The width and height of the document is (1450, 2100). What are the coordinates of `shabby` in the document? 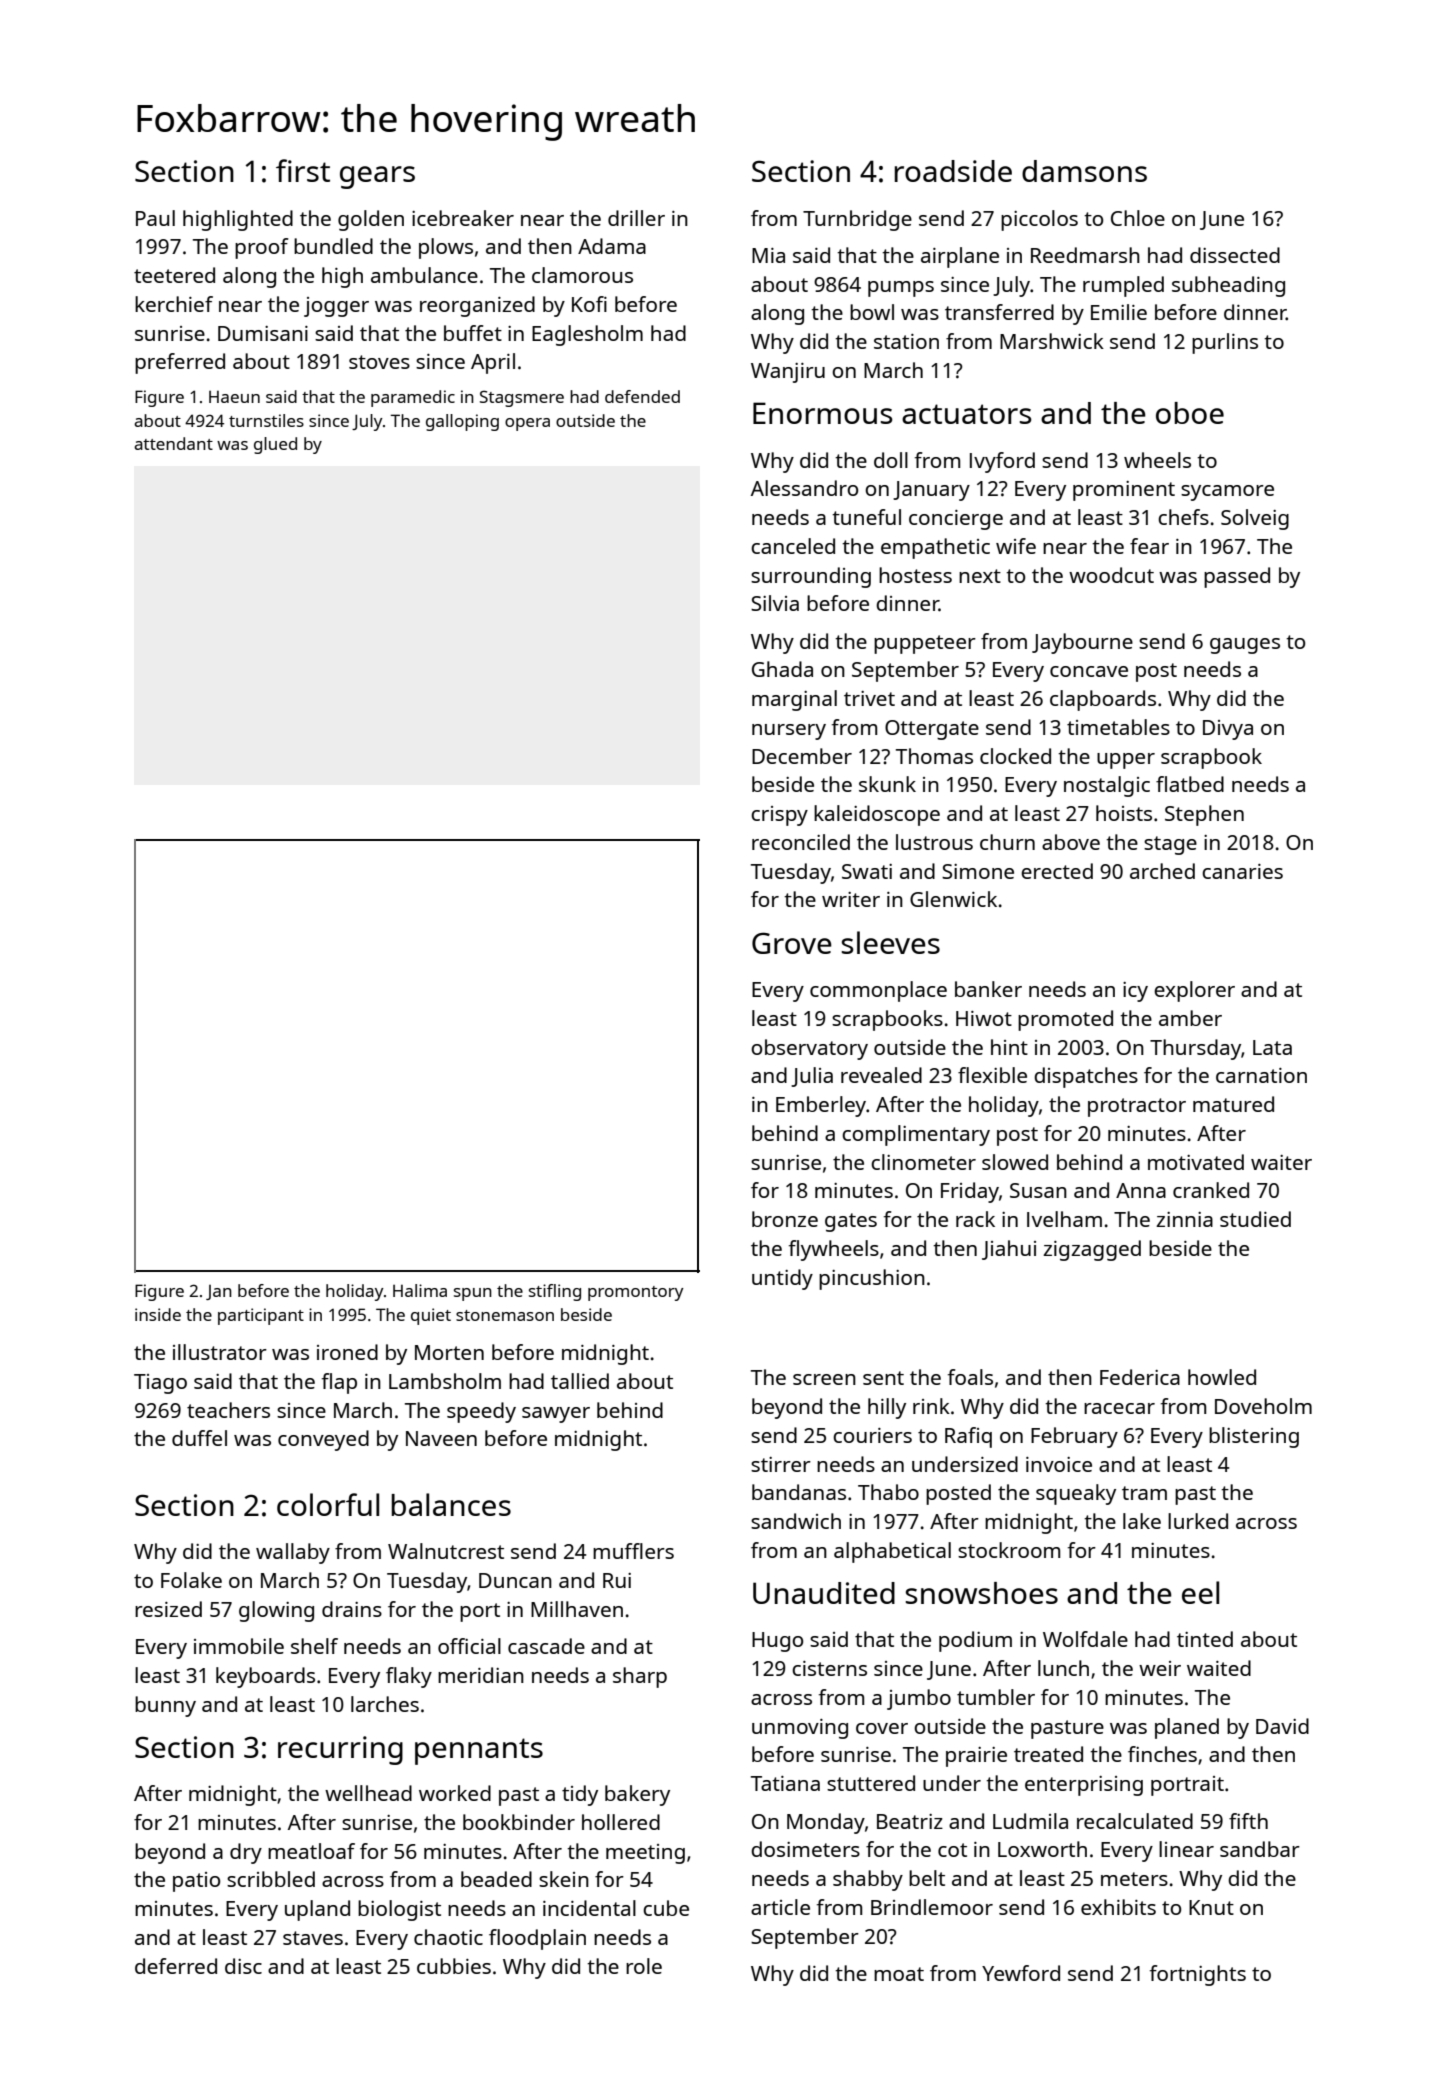 It's located at (868, 1880).
